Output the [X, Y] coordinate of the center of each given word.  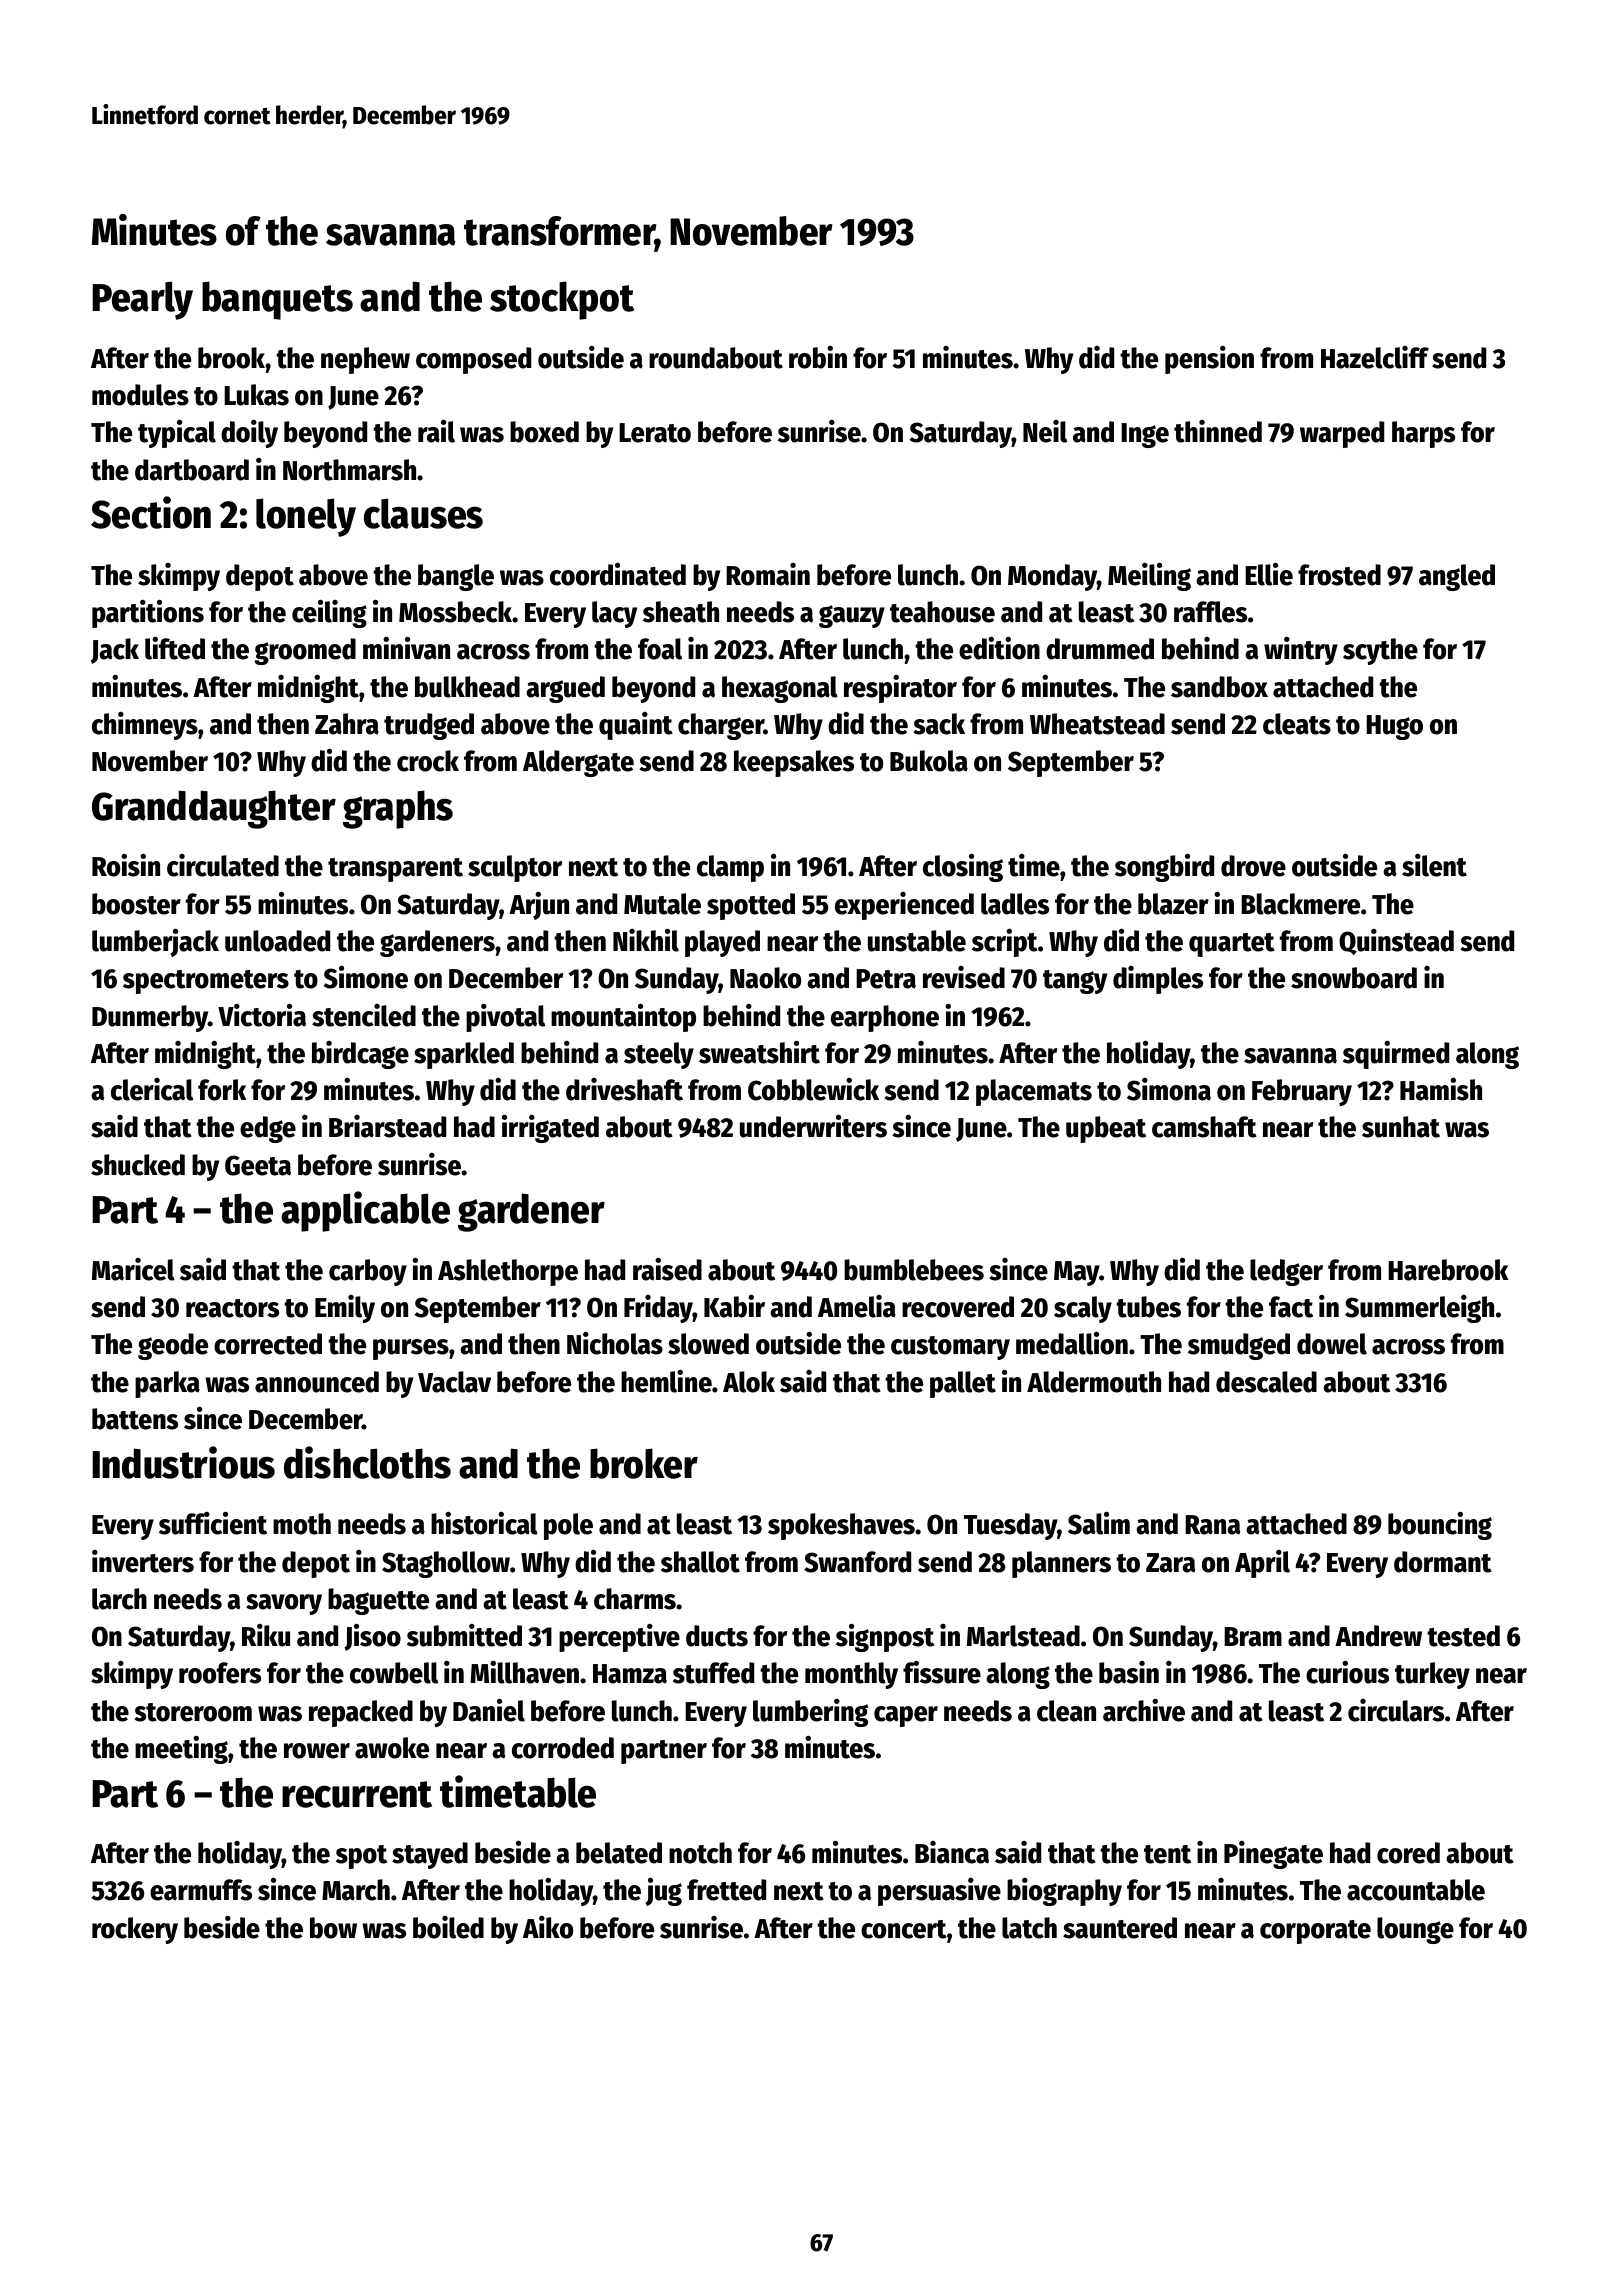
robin [818, 357]
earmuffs [201, 1890]
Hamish [1441, 1089]
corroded [563, 1748]
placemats [1034, 1092]
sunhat [1401, 1127]
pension [1209, 360]
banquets [277, 300]
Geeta [258, 1165]
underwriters [813, 1126]
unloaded [277, 941]
